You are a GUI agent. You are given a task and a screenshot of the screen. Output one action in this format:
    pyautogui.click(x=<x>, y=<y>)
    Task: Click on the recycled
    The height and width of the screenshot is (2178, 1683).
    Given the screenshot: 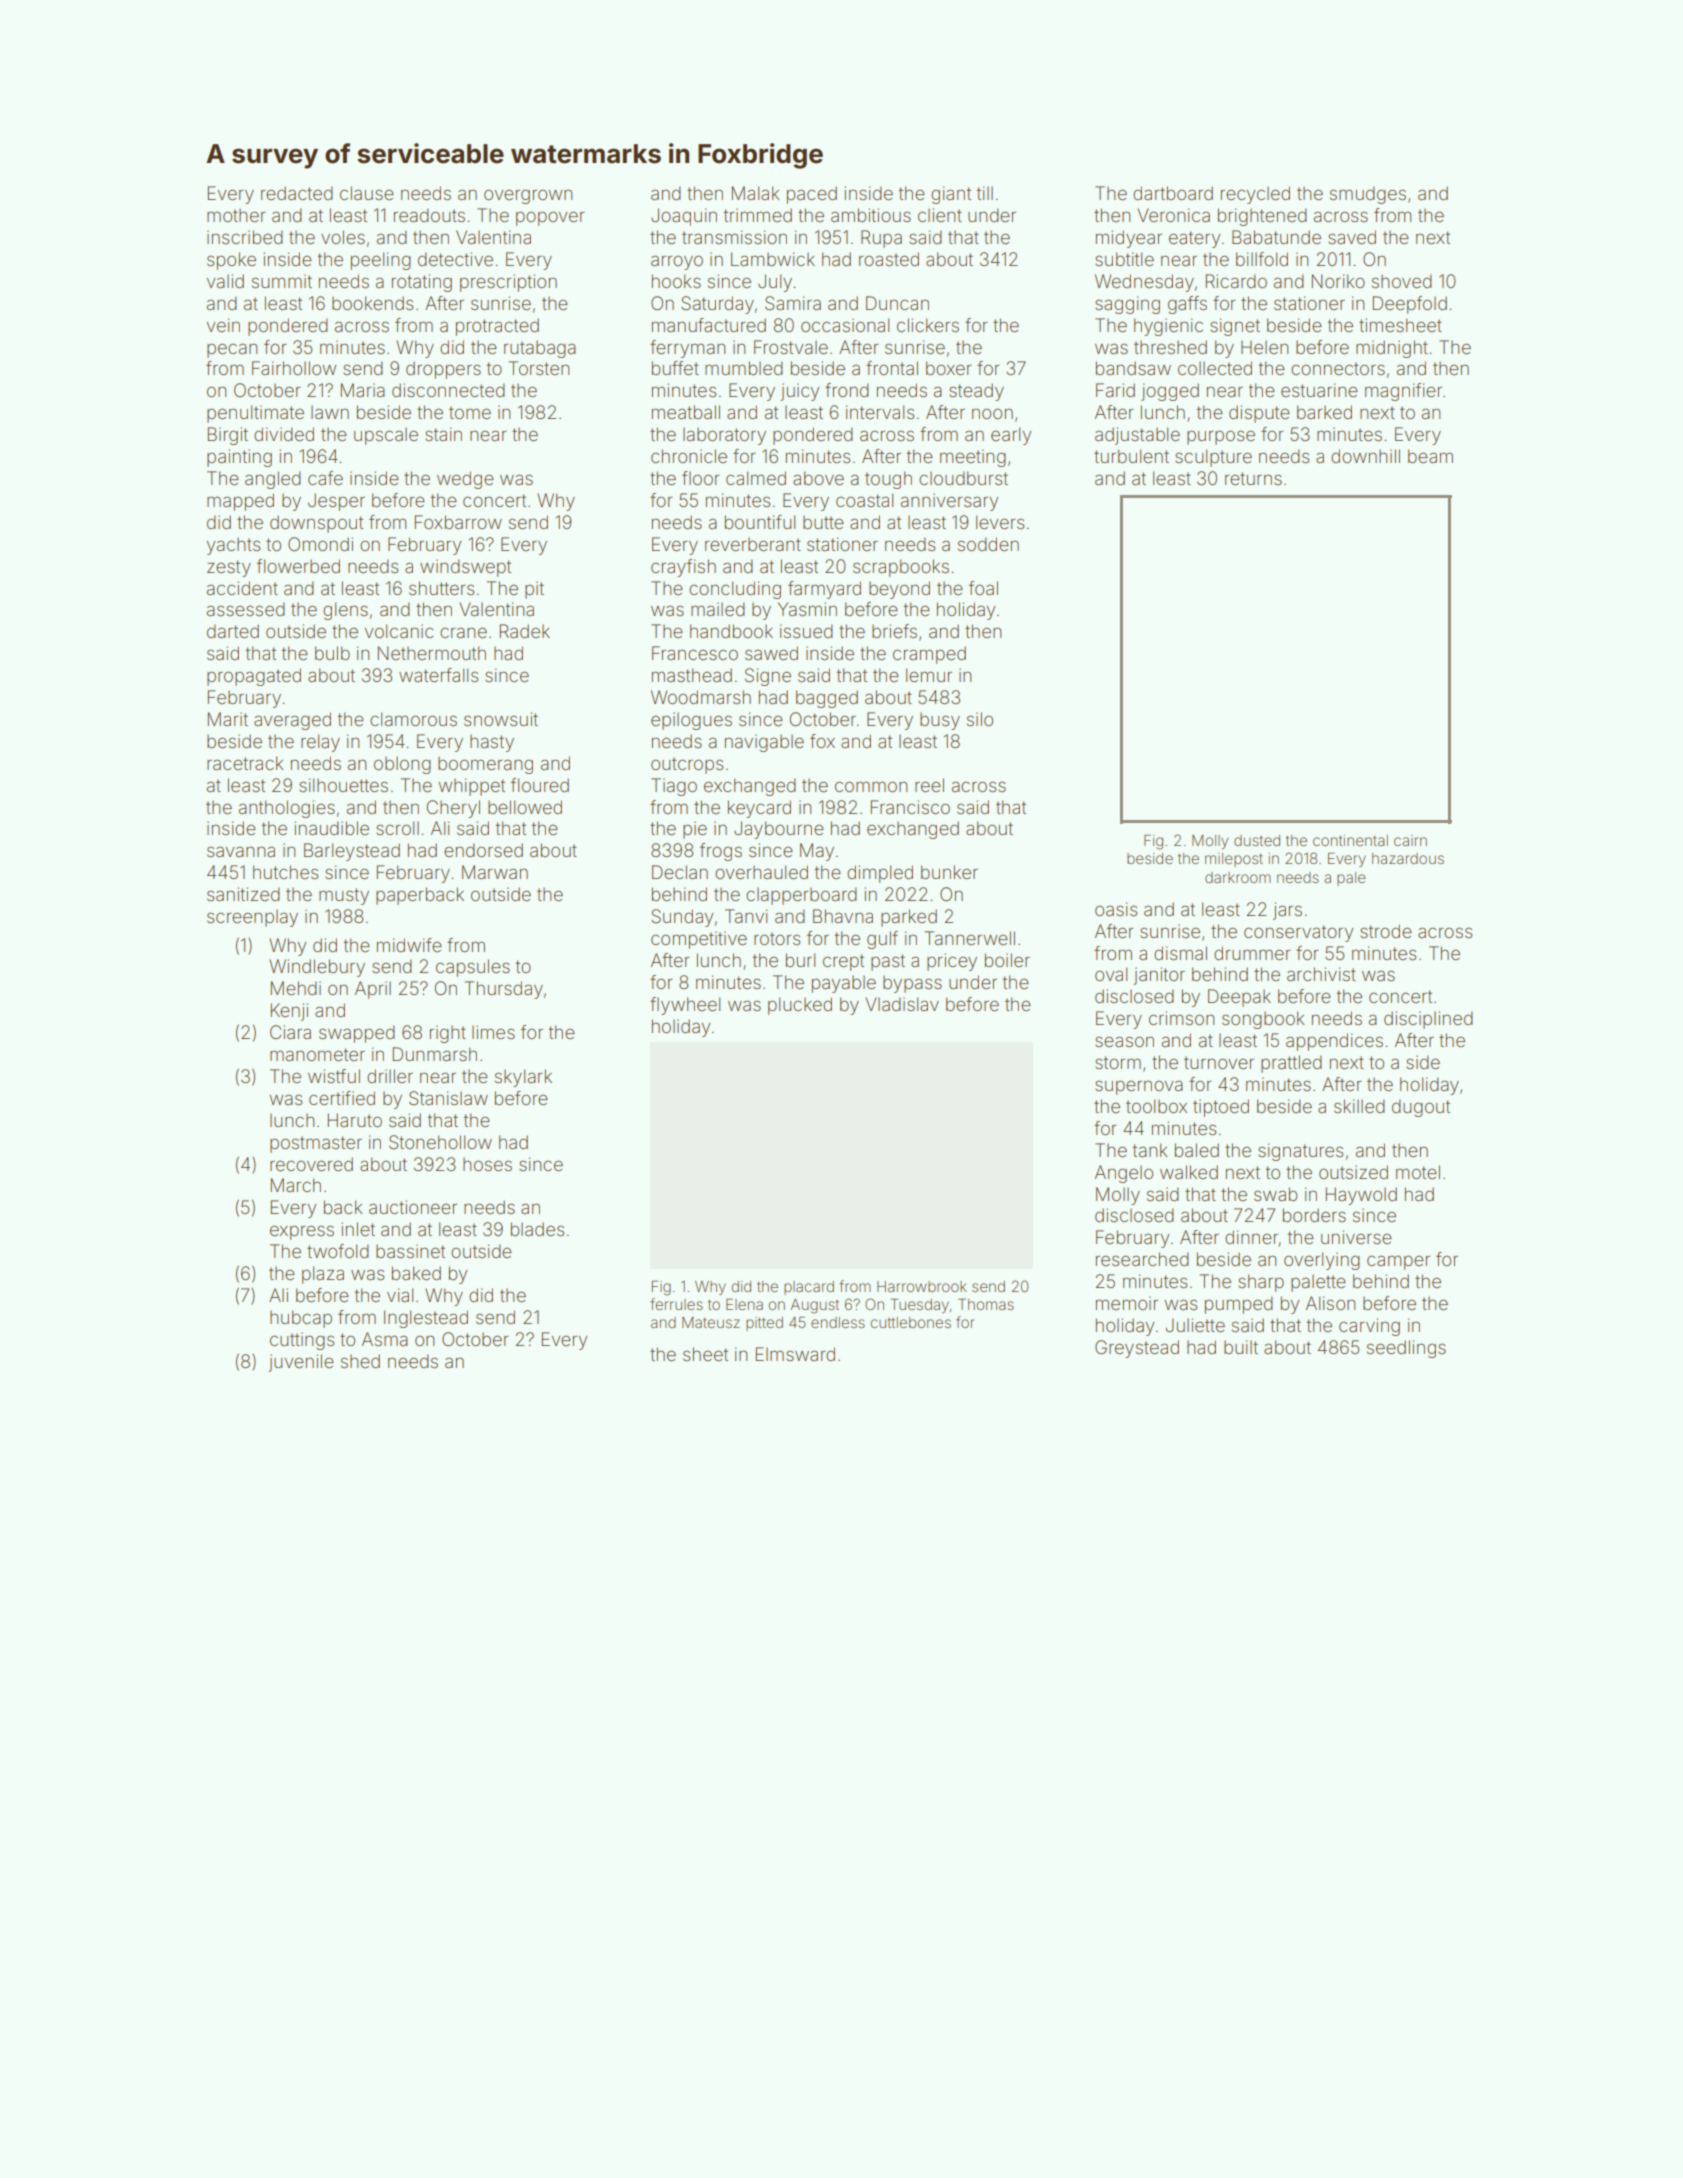 What is the action you would take?
    pyautogui.click(x=1255, y=195)
